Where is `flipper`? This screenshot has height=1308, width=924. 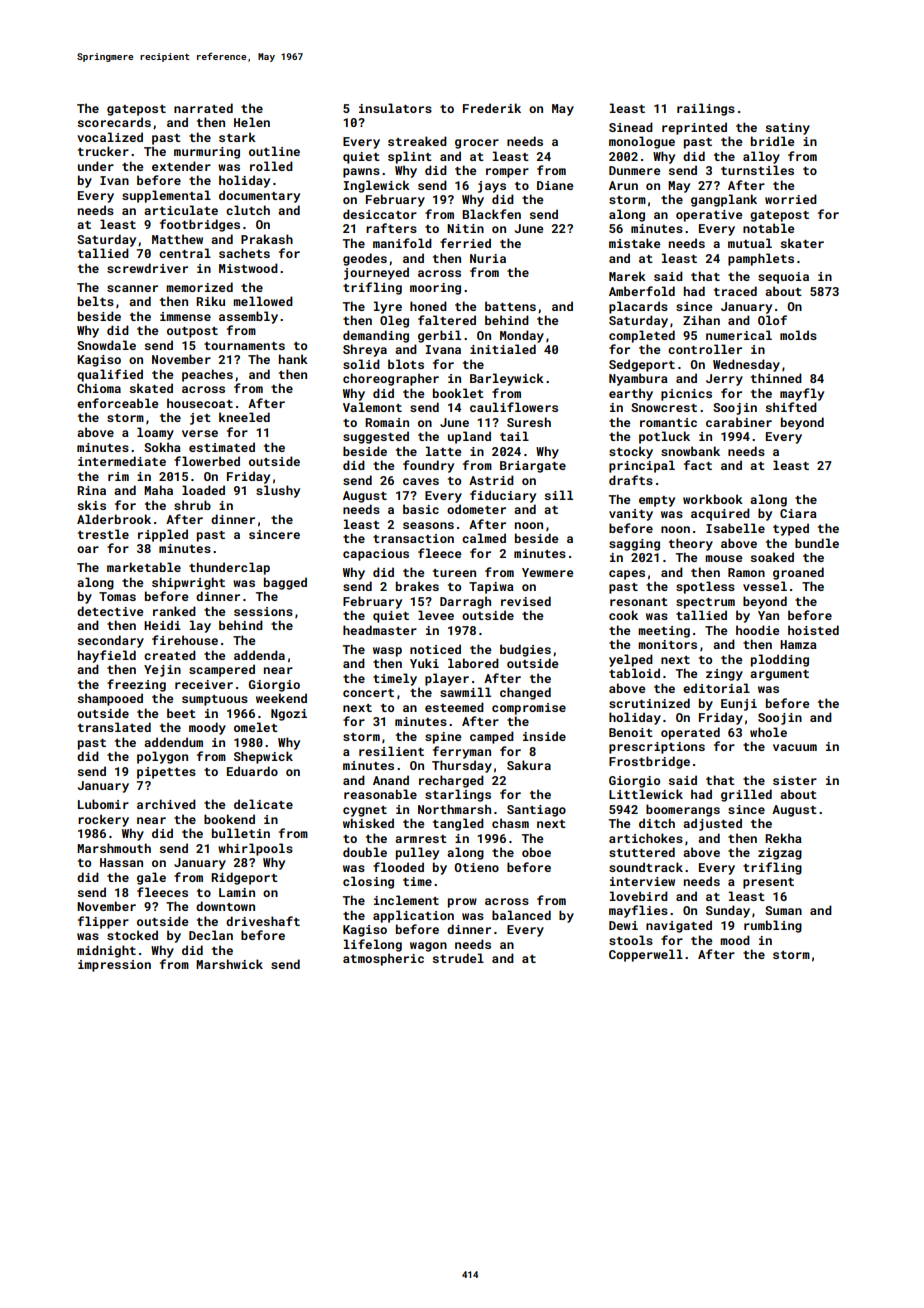 flipper is located at coordinates (103, 922).
